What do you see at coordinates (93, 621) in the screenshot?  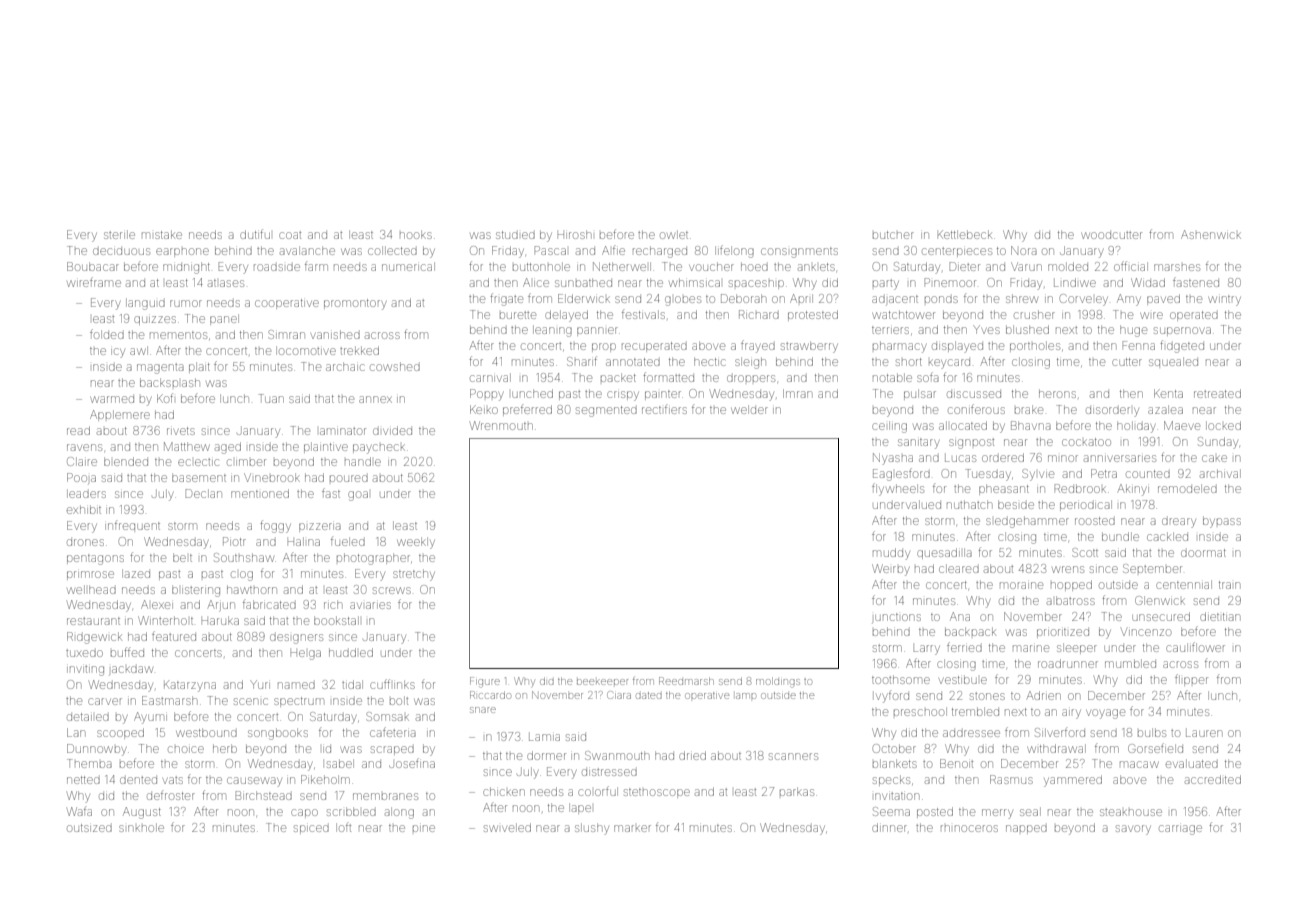 I see `restaurant` at bounding box center [93, 621].
